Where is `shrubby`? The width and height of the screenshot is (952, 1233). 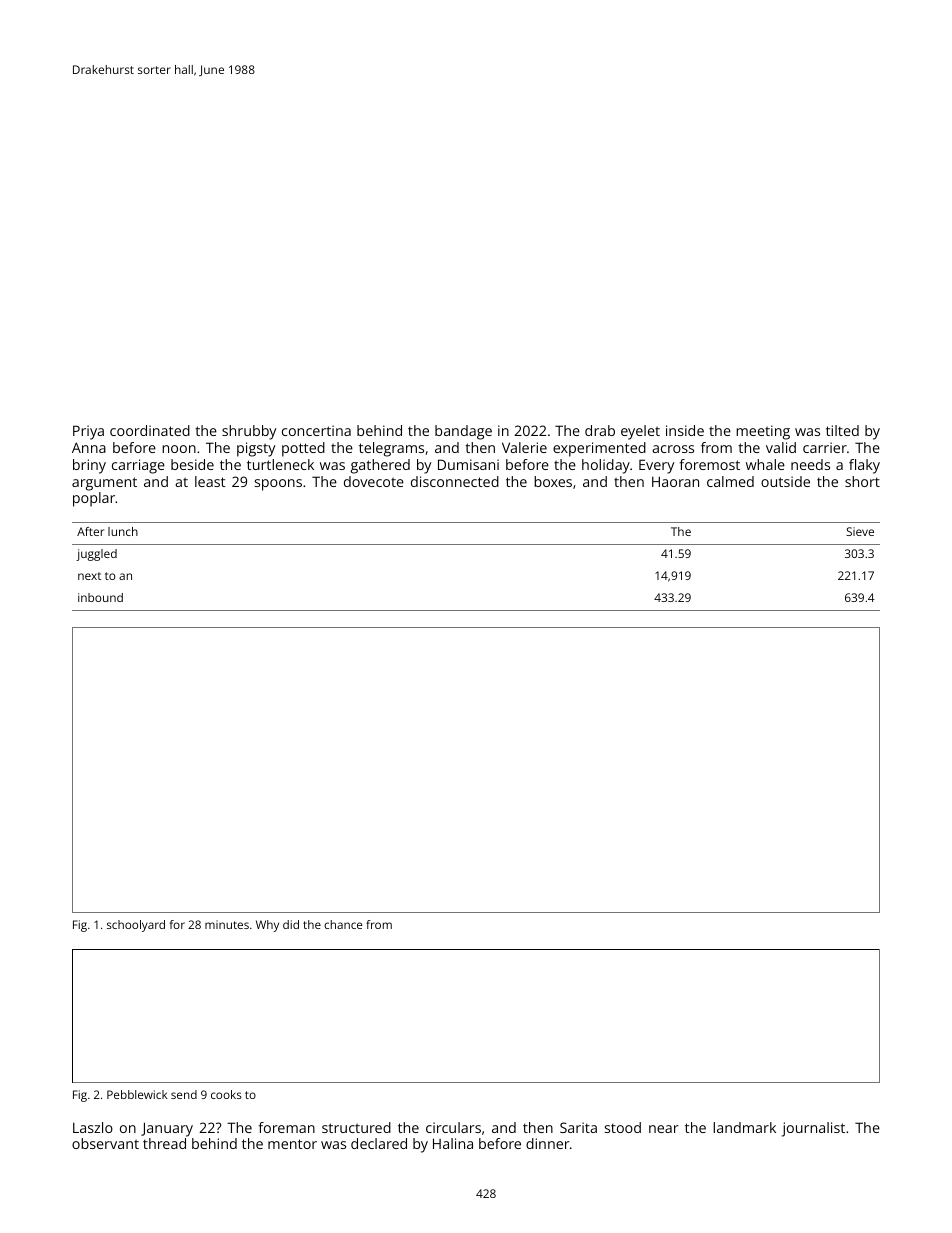 shrubby is located at coordinates (249, 432).
